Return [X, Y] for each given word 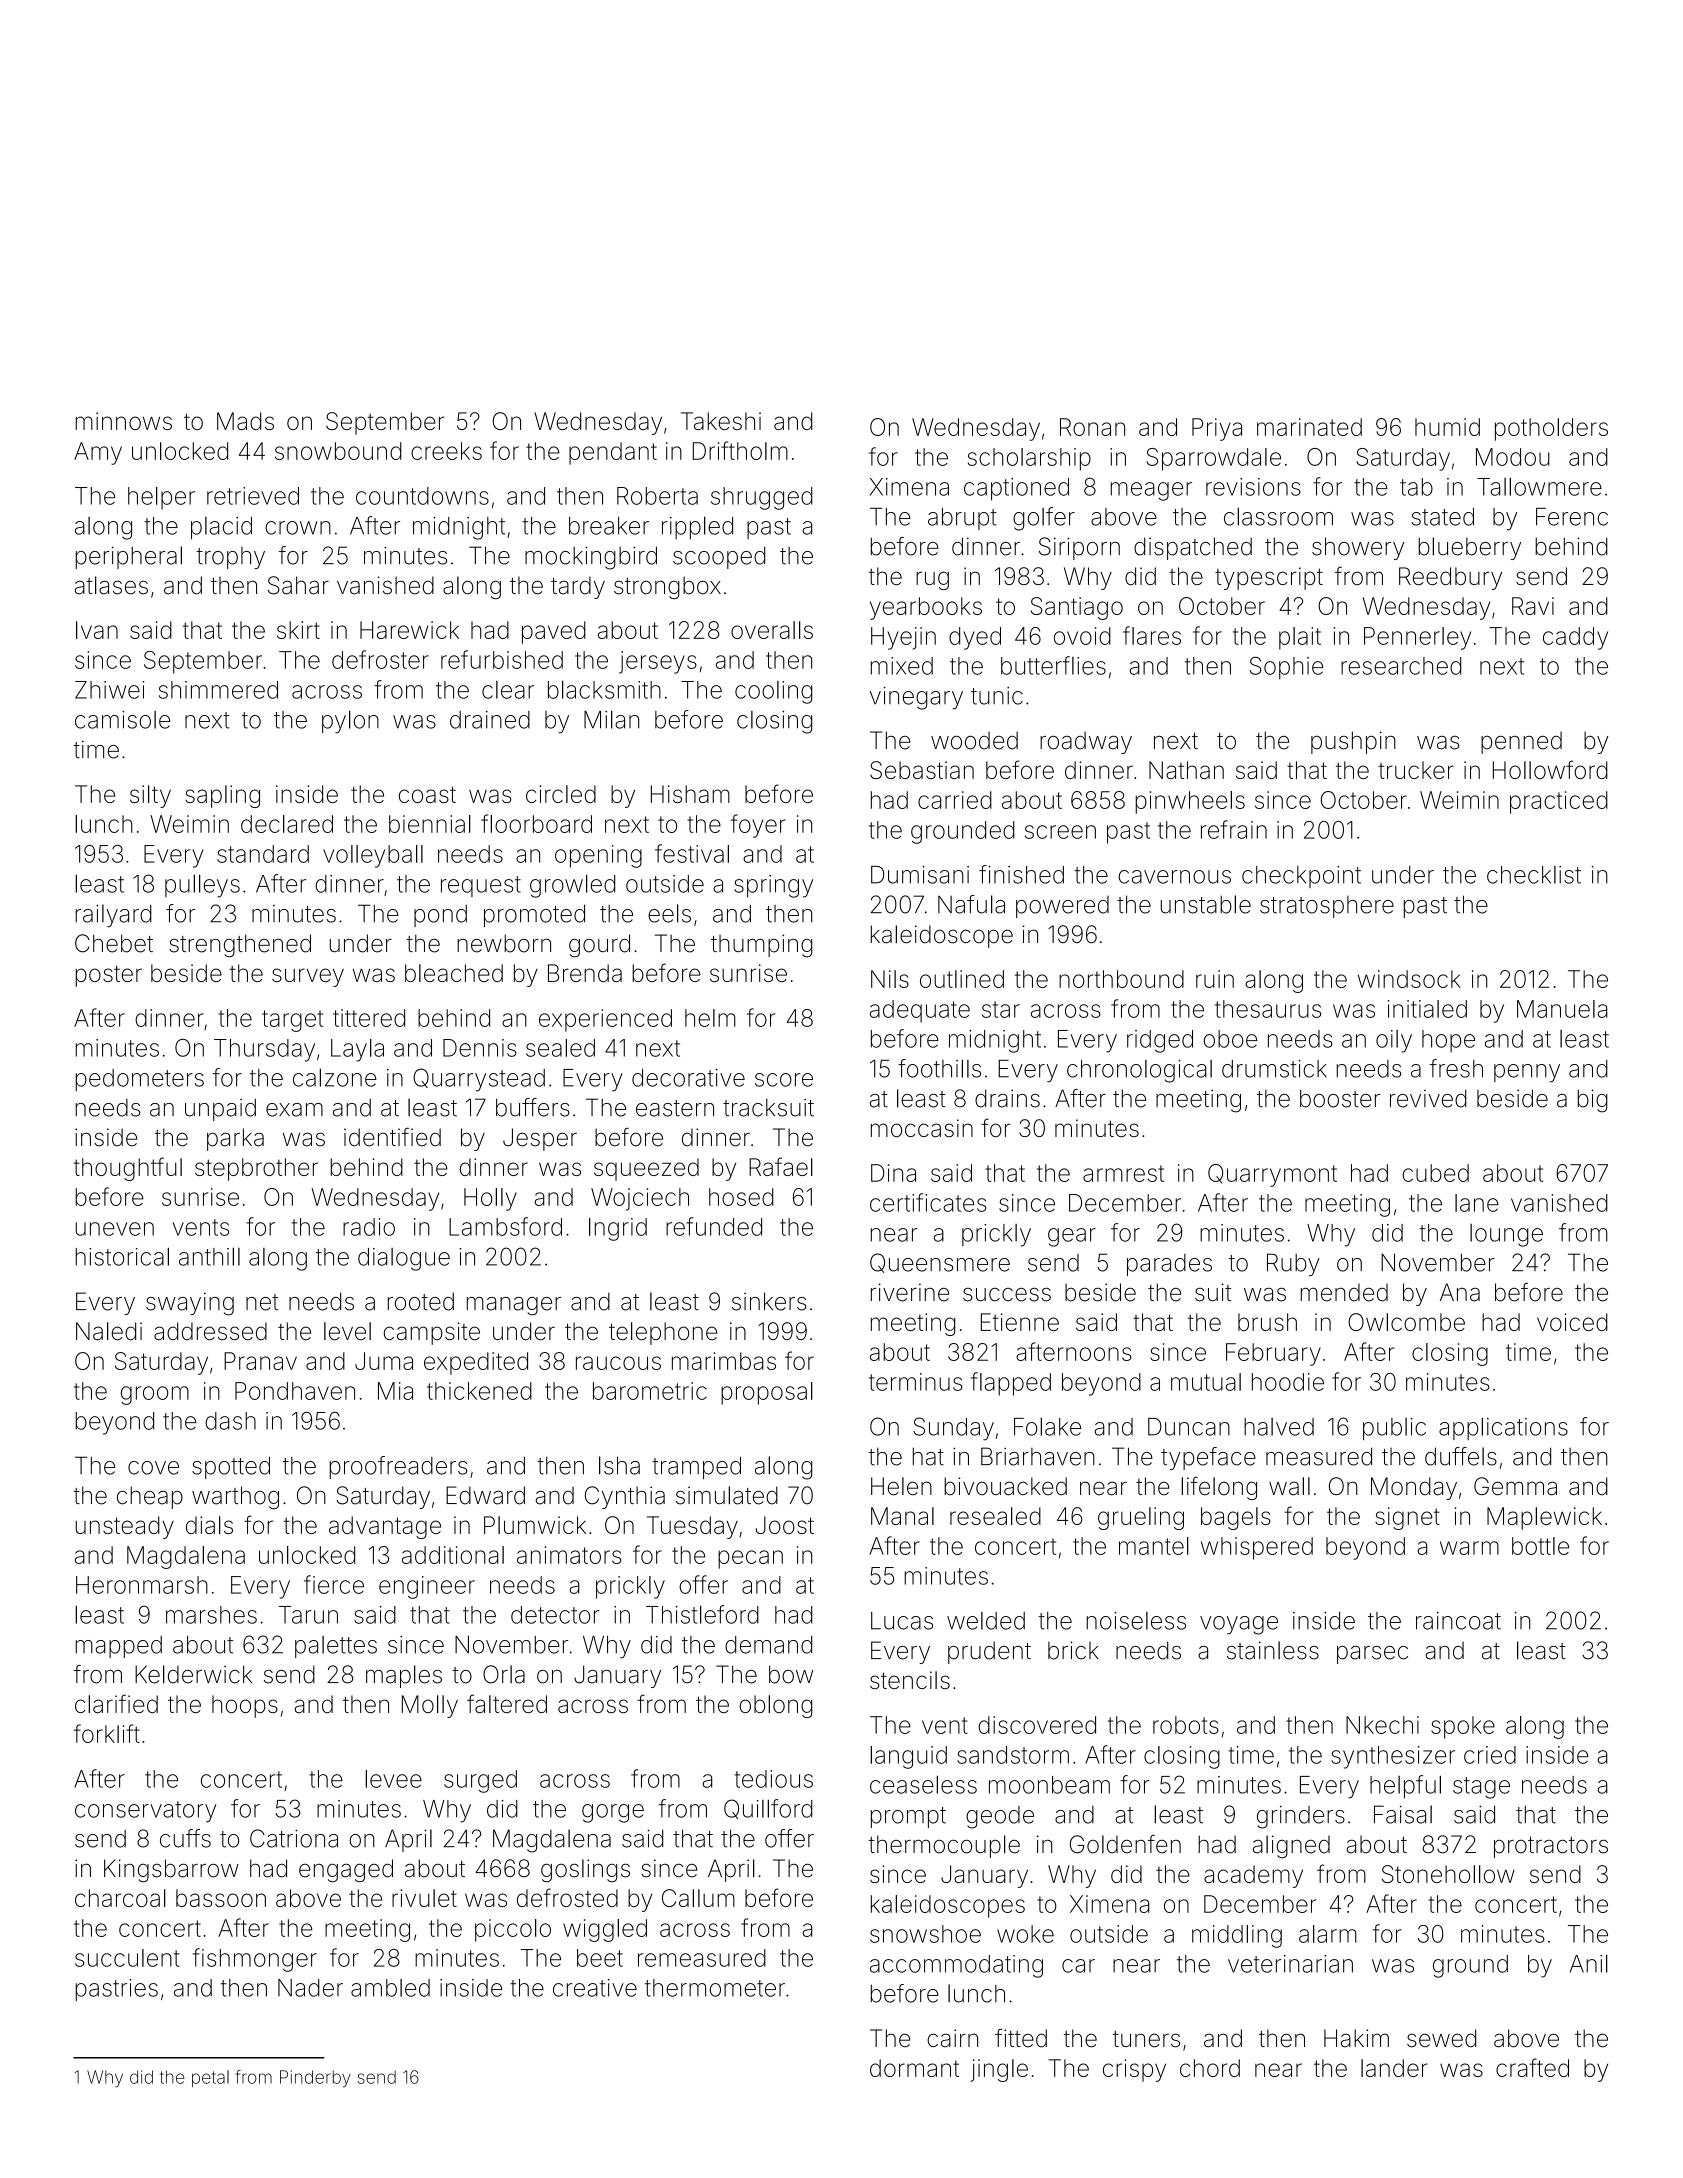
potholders [1551, 429]
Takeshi [721, 421]
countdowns [422, 496]
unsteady [125, 1527]
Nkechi [1382, 1725]
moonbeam [1049, 1785]
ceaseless [923, 1784]
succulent [127, 1958]
